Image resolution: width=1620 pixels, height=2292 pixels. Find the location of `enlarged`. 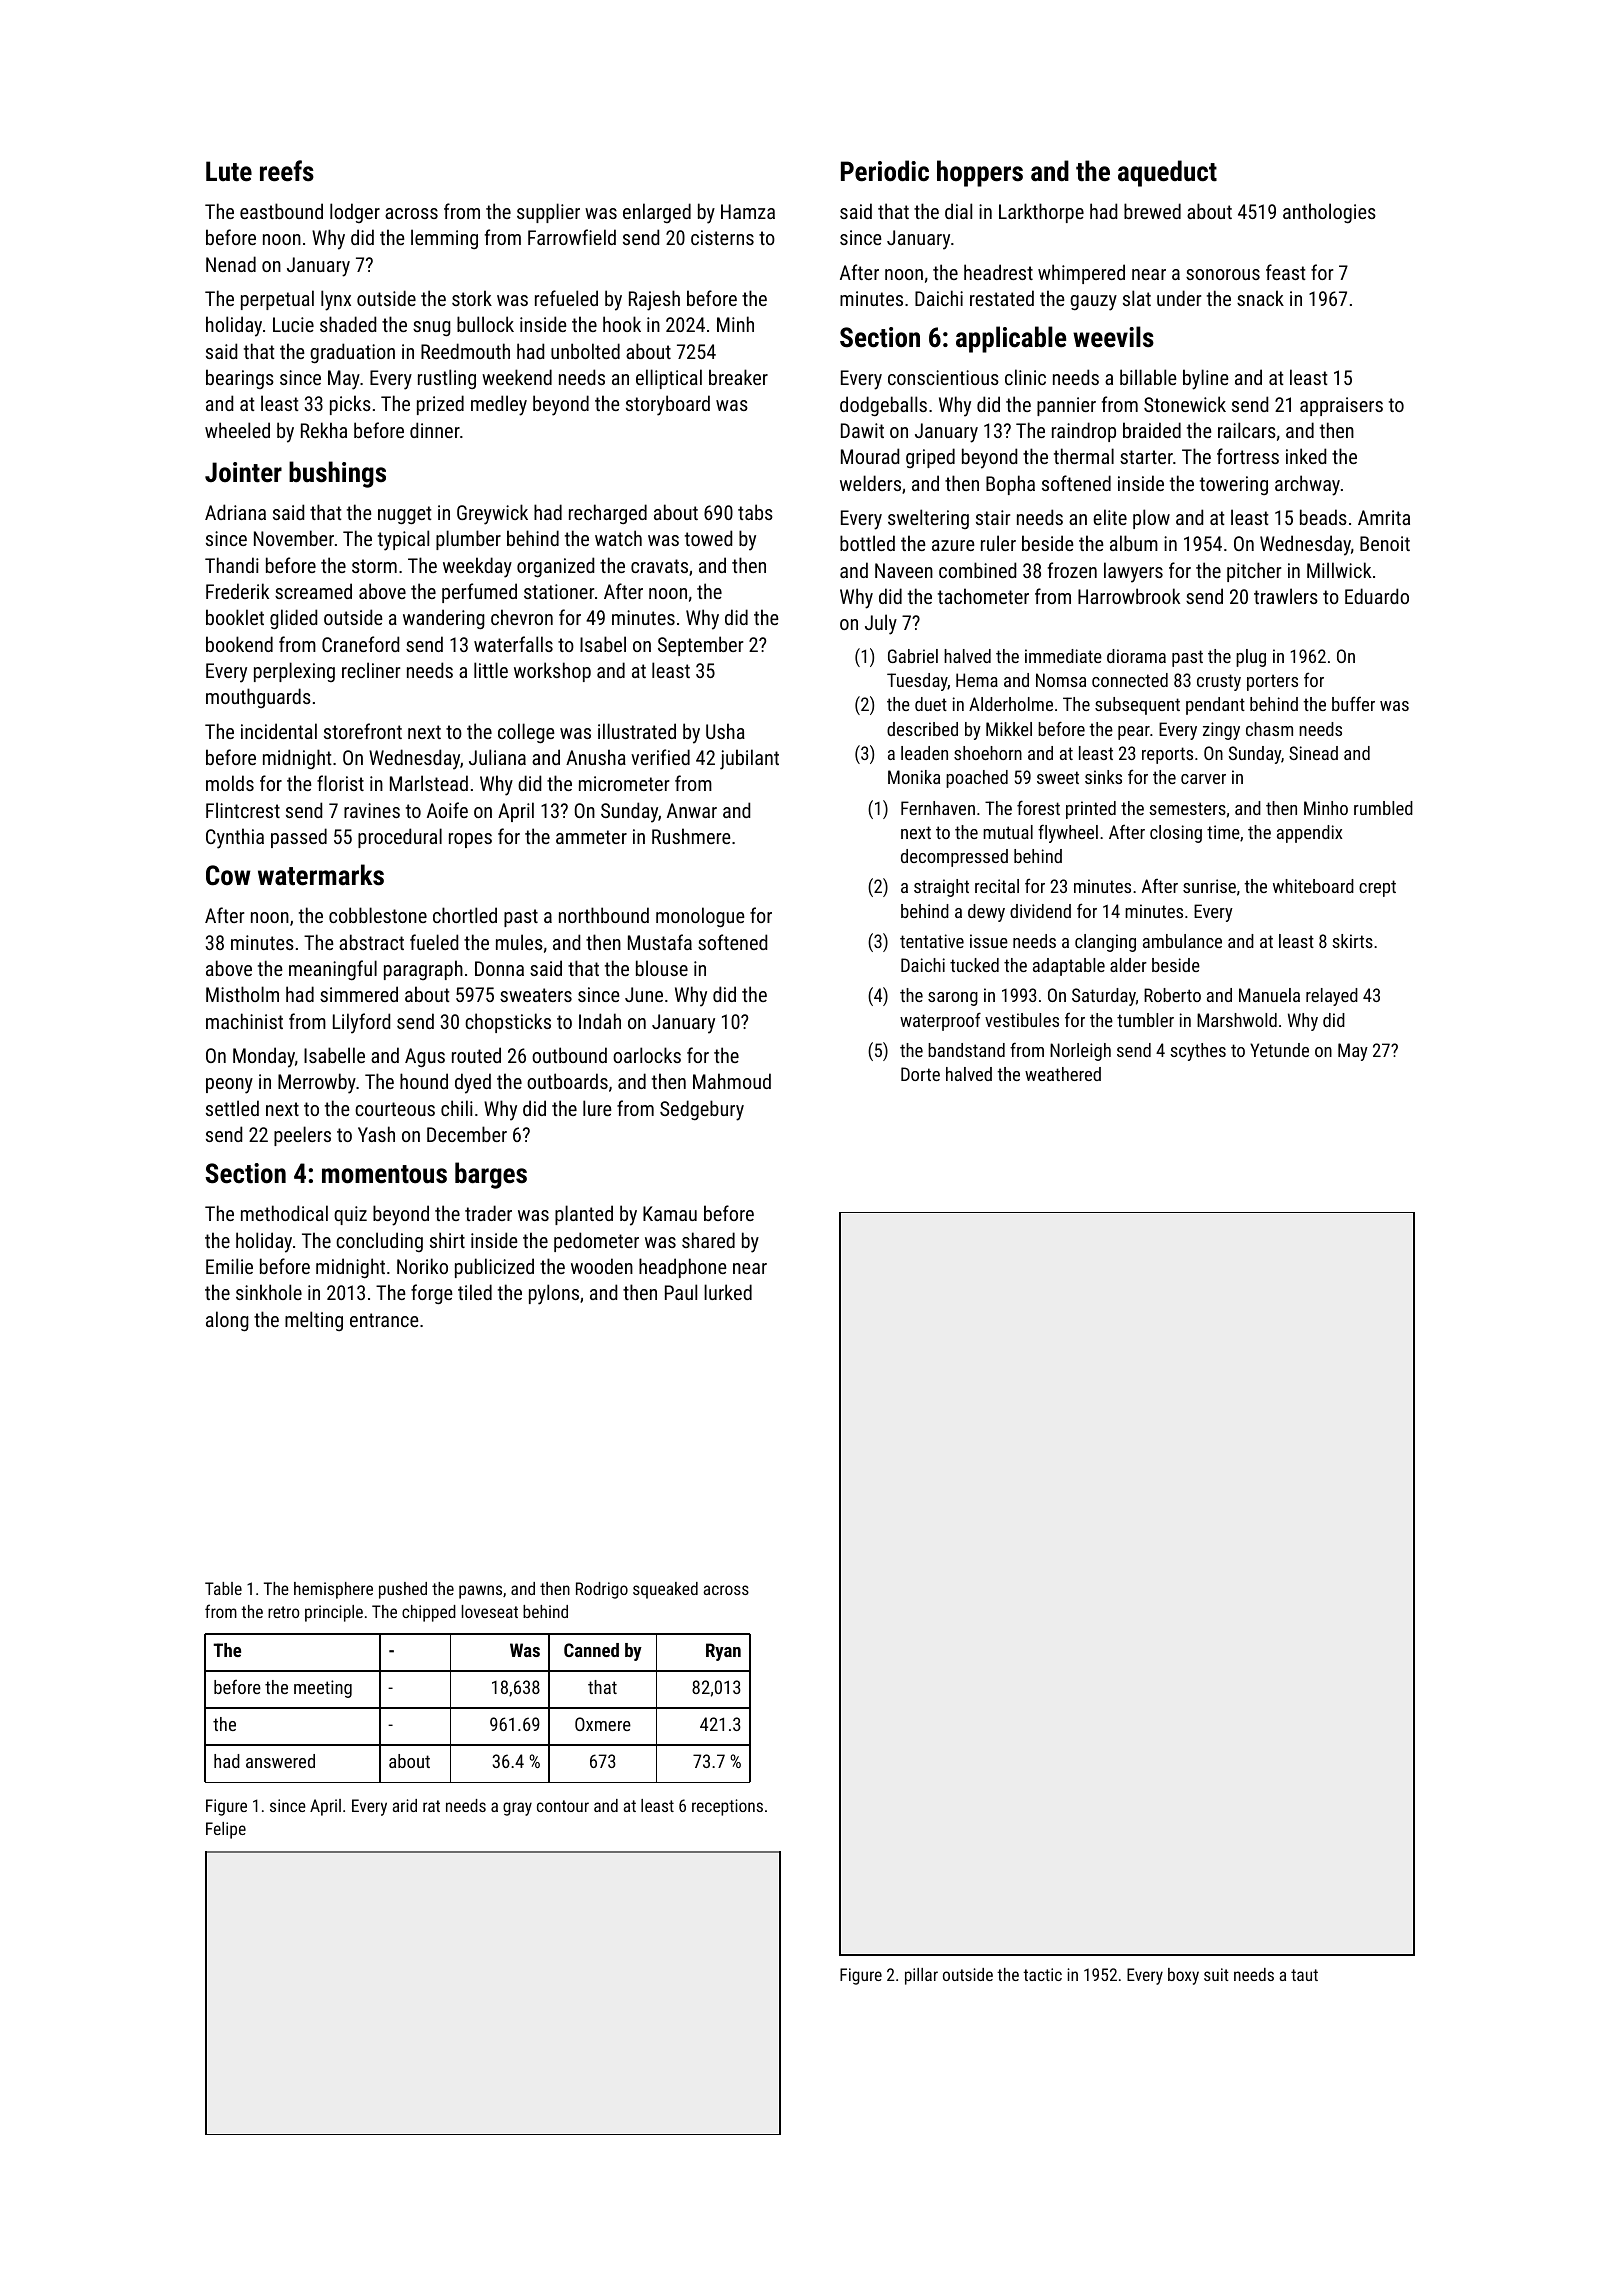

enlarged is located at coordinates (657, 213).
